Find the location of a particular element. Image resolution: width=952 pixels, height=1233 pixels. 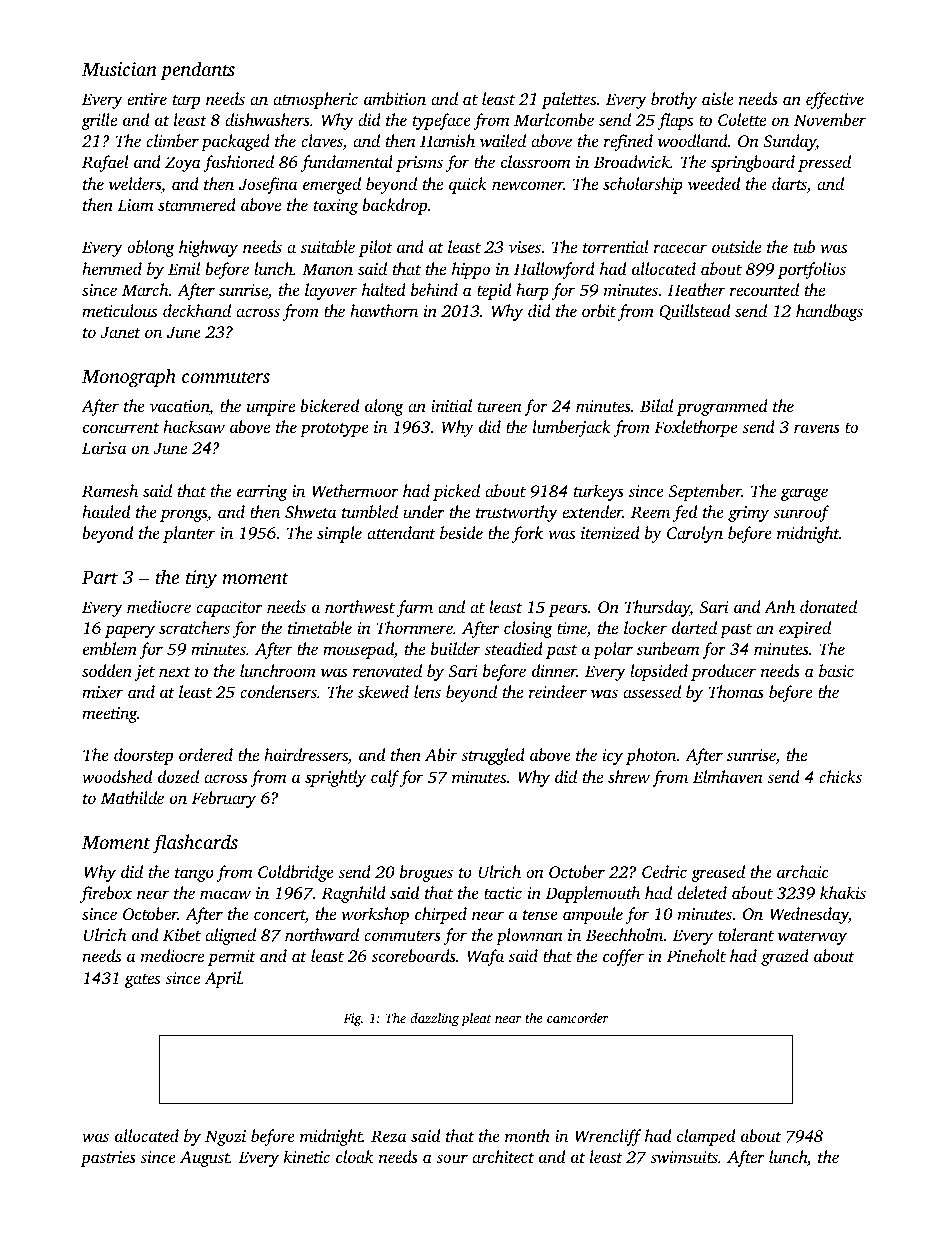

Elmhaven is located at coordinates (728, 776).
